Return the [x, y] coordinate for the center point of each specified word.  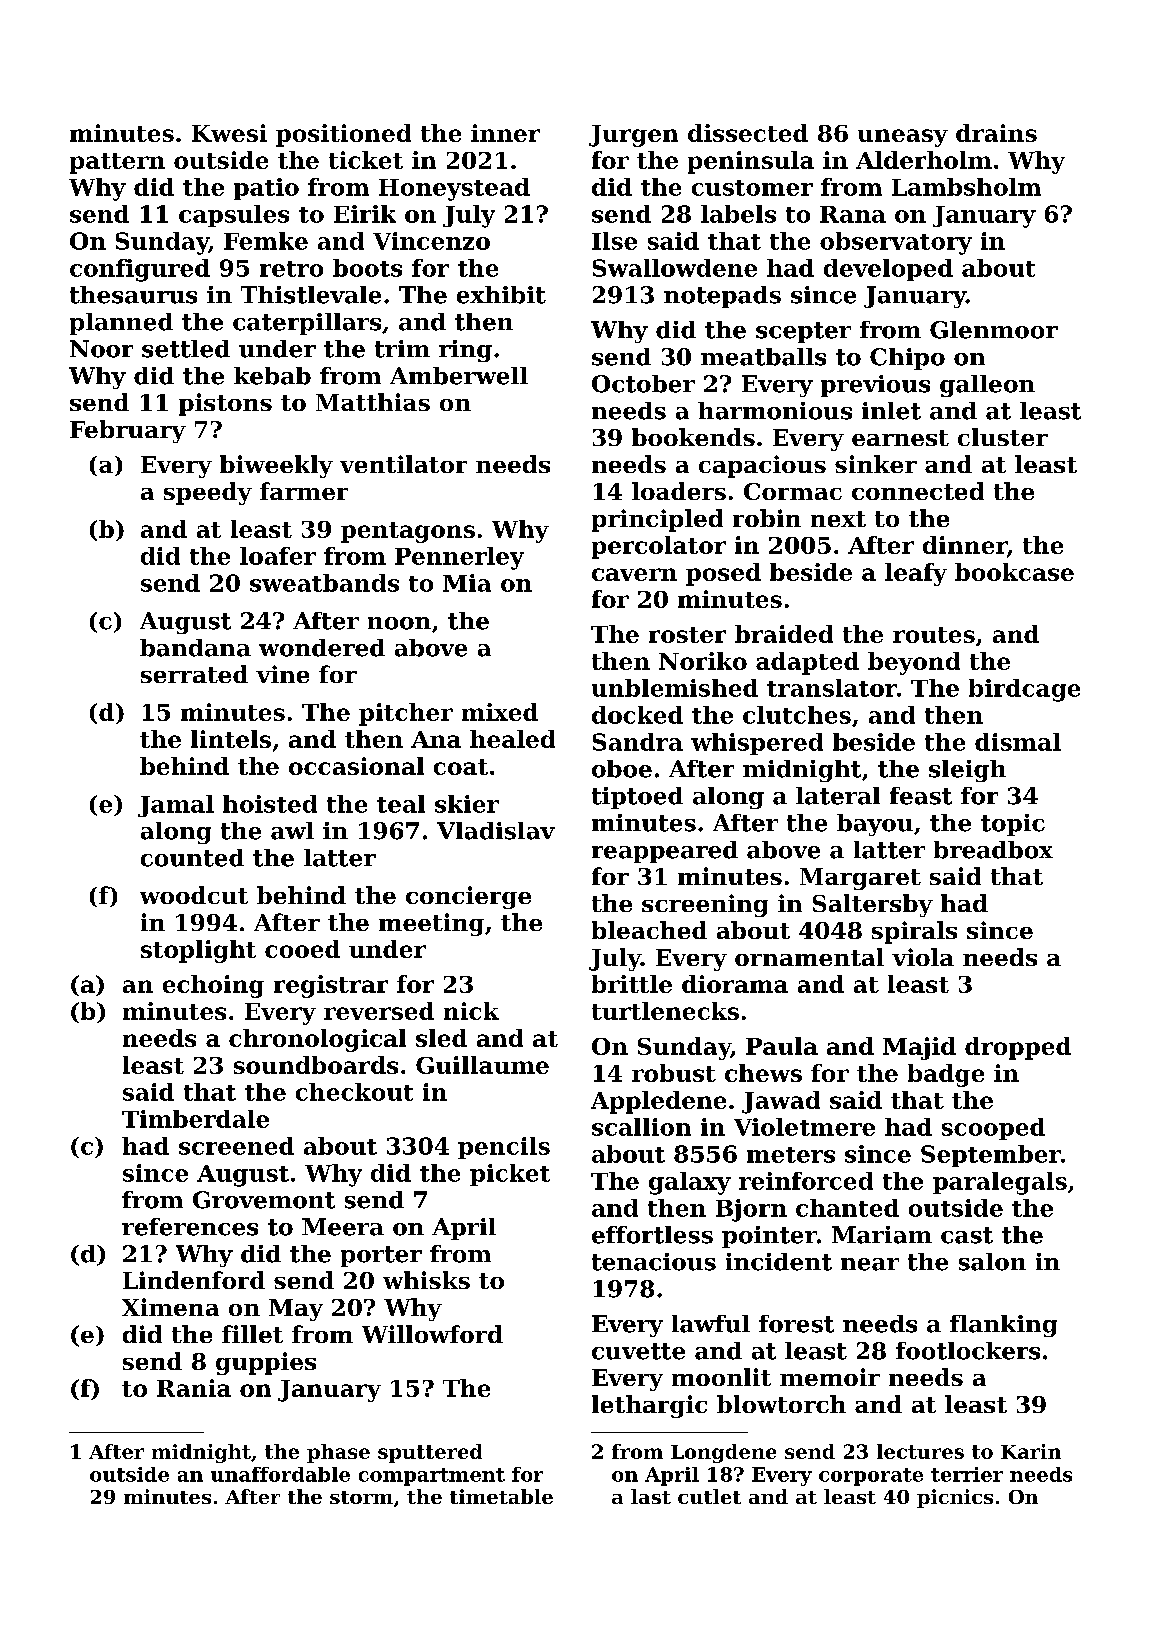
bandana [195, 648]
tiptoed [637, 798]
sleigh [967, 771]
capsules [234, 216]
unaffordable [280, 1474]
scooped [993, 1129]
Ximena [170, 1307]
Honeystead [454, 189]
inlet [891, 411]
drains [996, 133]
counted [192, 858]
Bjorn [751, 1210]
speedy [208, 493]
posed [723, 574]
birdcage [1024, 690]
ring [465, 351]
